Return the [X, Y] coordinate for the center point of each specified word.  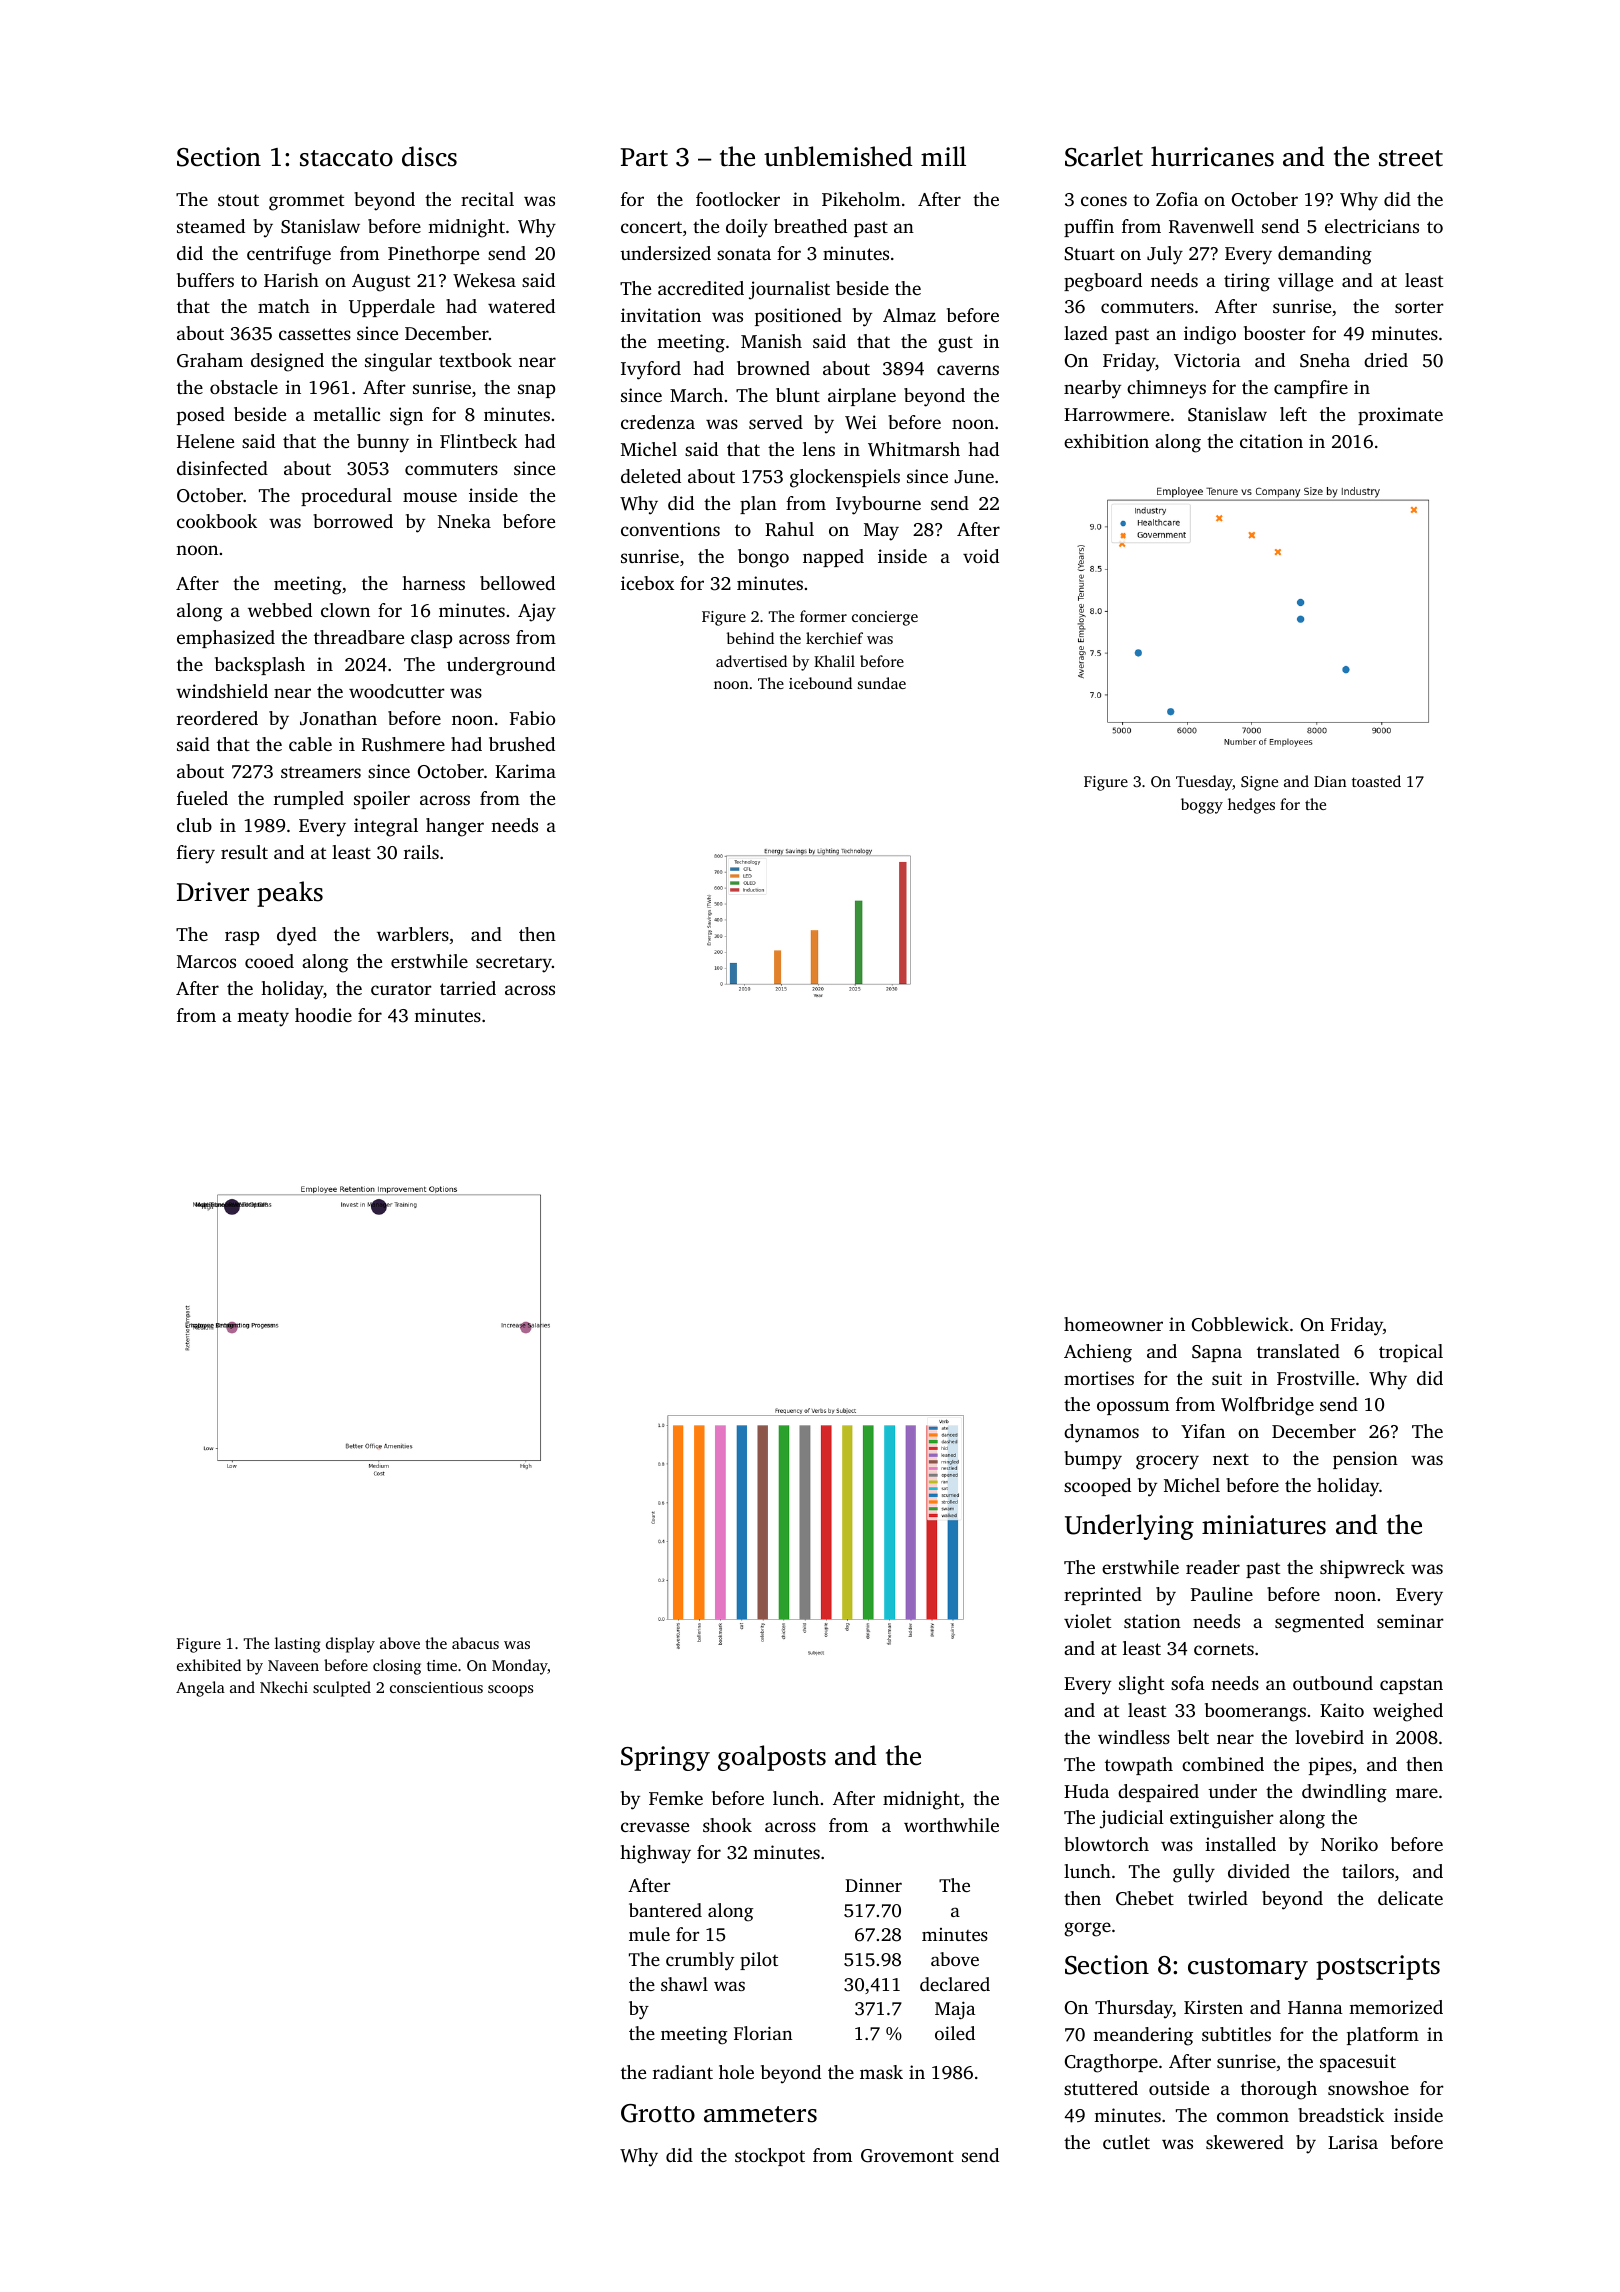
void [981, 556]
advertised [751, 661]
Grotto [658, 2113]
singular [398, 362]
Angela [200, 1689]
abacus [475, 1643]
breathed [810, 226]
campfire [1311, 389]
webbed [280, 610]
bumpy [1093, 1460]
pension [1365, 1460]
